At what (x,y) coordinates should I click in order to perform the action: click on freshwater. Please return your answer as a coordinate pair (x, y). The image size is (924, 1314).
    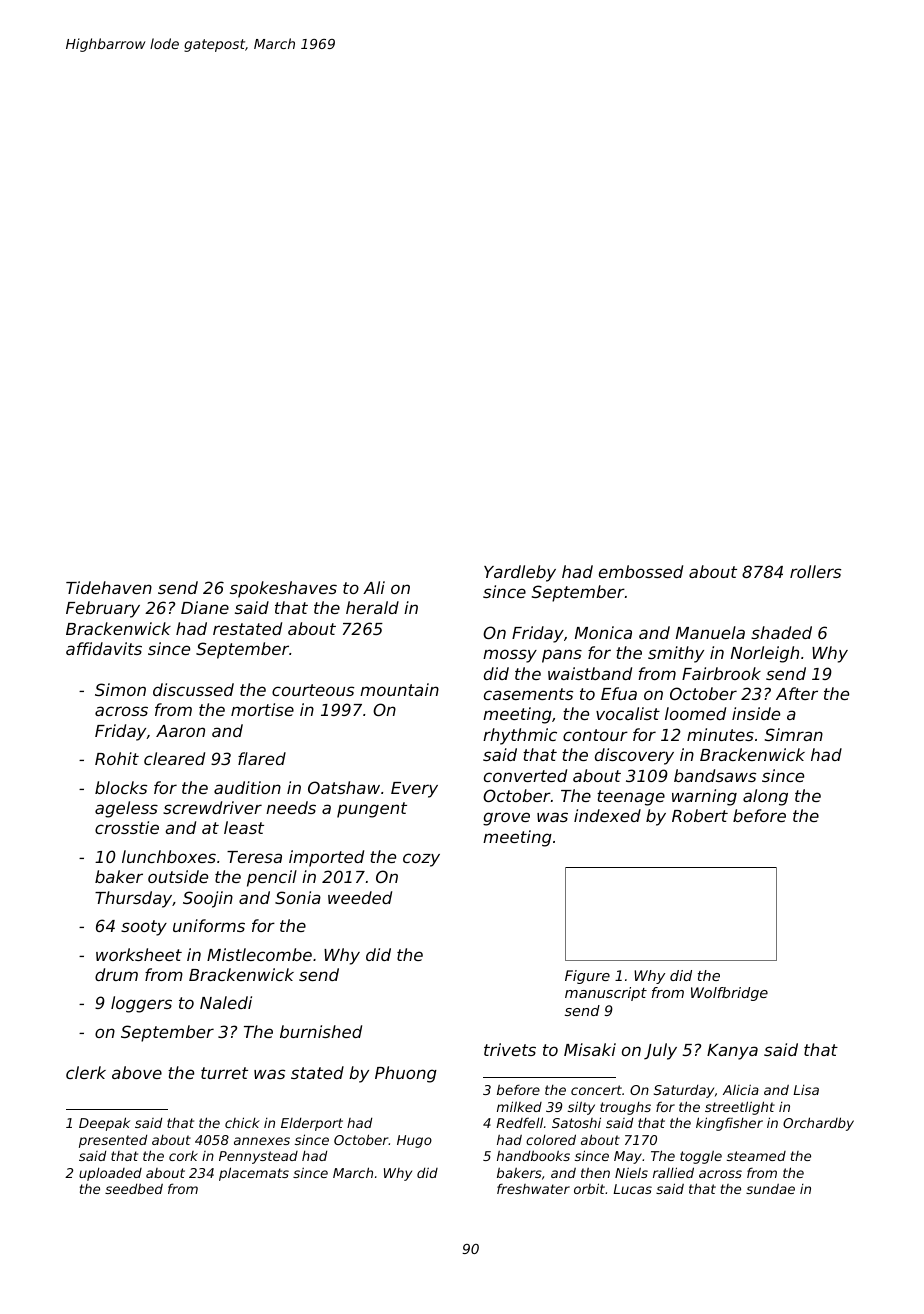
    Looking at the image, I should click on (533, 1188).
